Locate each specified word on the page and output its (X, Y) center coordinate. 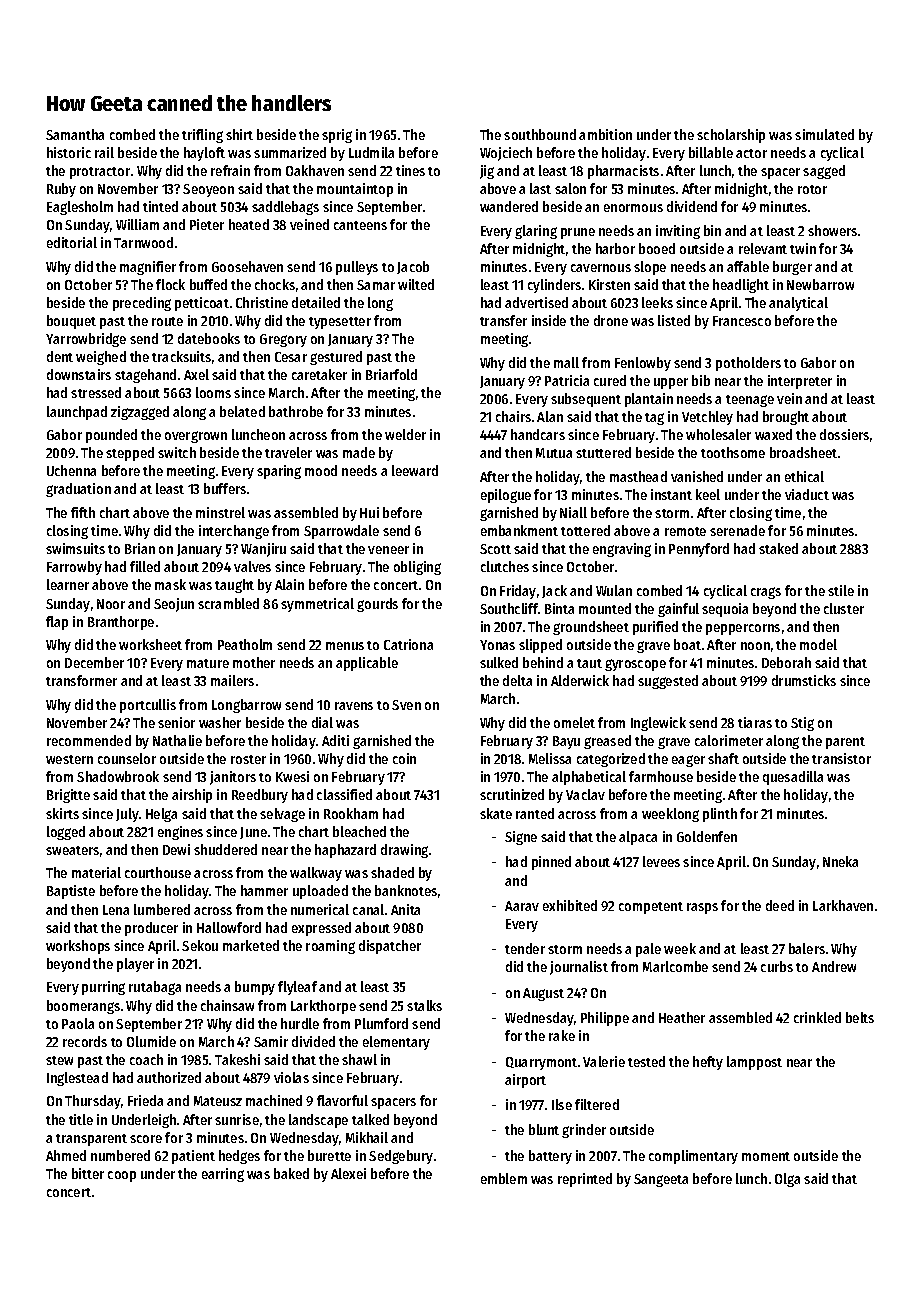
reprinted (585, 1180)
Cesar (291, 357)
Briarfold (391, 374)
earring (223, 1175)
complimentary (693, 1157)
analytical (798, 304)
